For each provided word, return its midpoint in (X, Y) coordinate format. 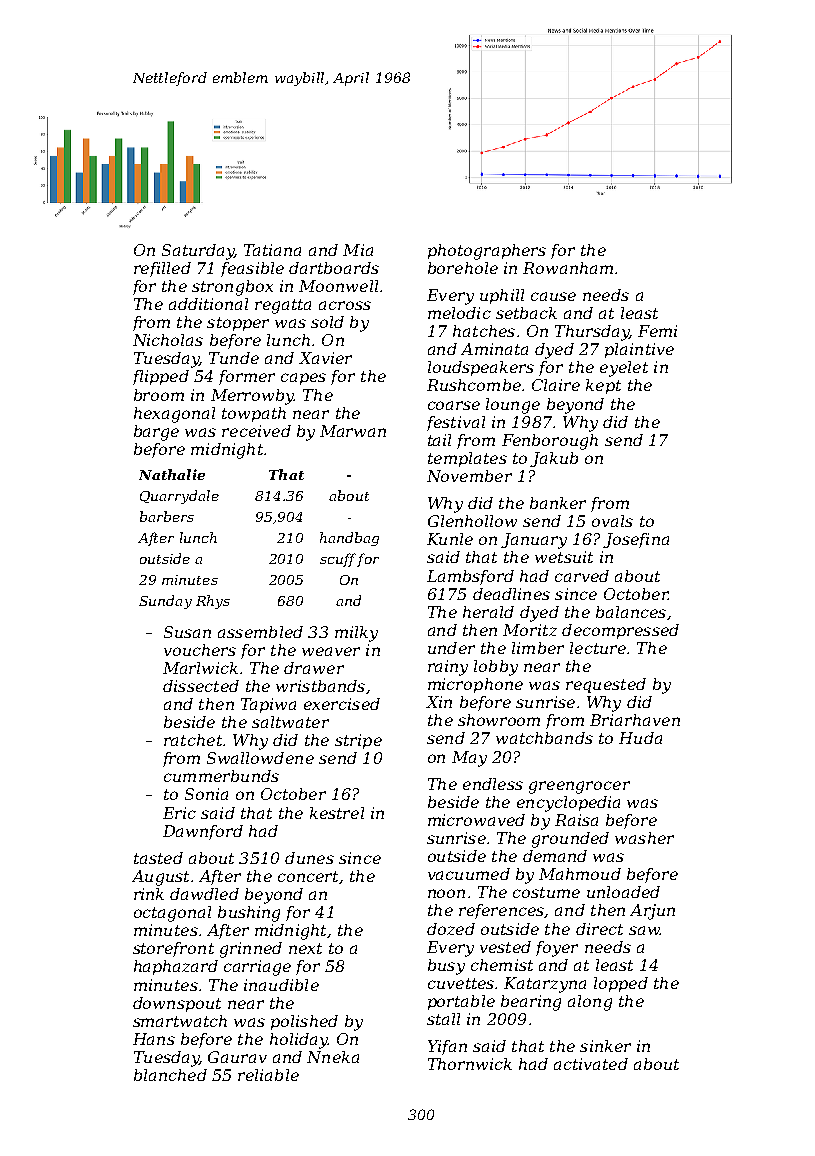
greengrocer (579, 787)
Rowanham (568, 268)
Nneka (333, 1057)
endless (493, 784)
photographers (487, 252)
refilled (162, 269)
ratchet (193, 740)
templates (467, 459)
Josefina (636, 540)
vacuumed (469, 874)
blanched (170, 1075)
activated (591, 1064)
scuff (338, 560)
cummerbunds (221, 776)
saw (644, 930)
